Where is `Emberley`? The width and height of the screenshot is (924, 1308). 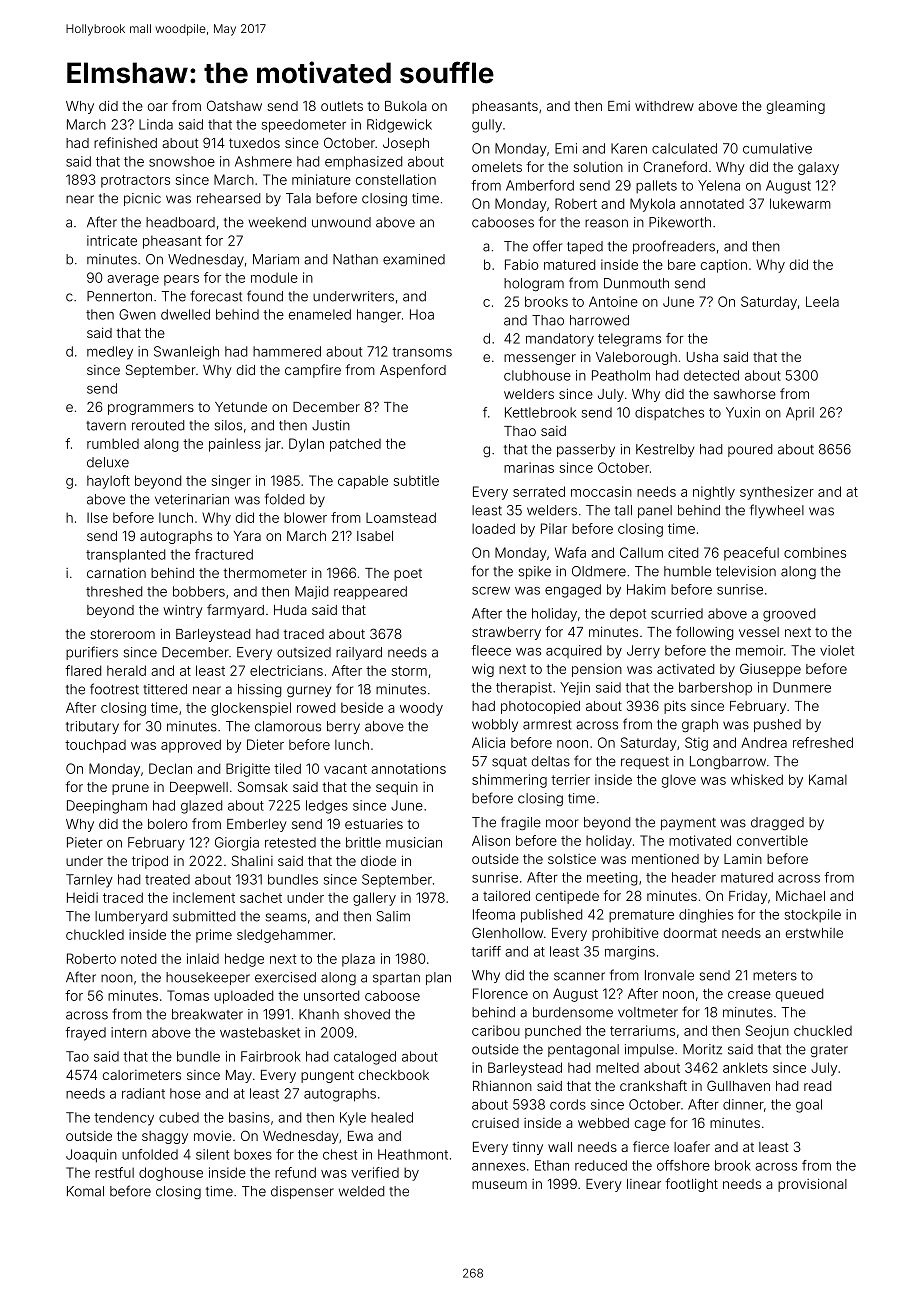 Emberley is located at coordinates (257, 825).
